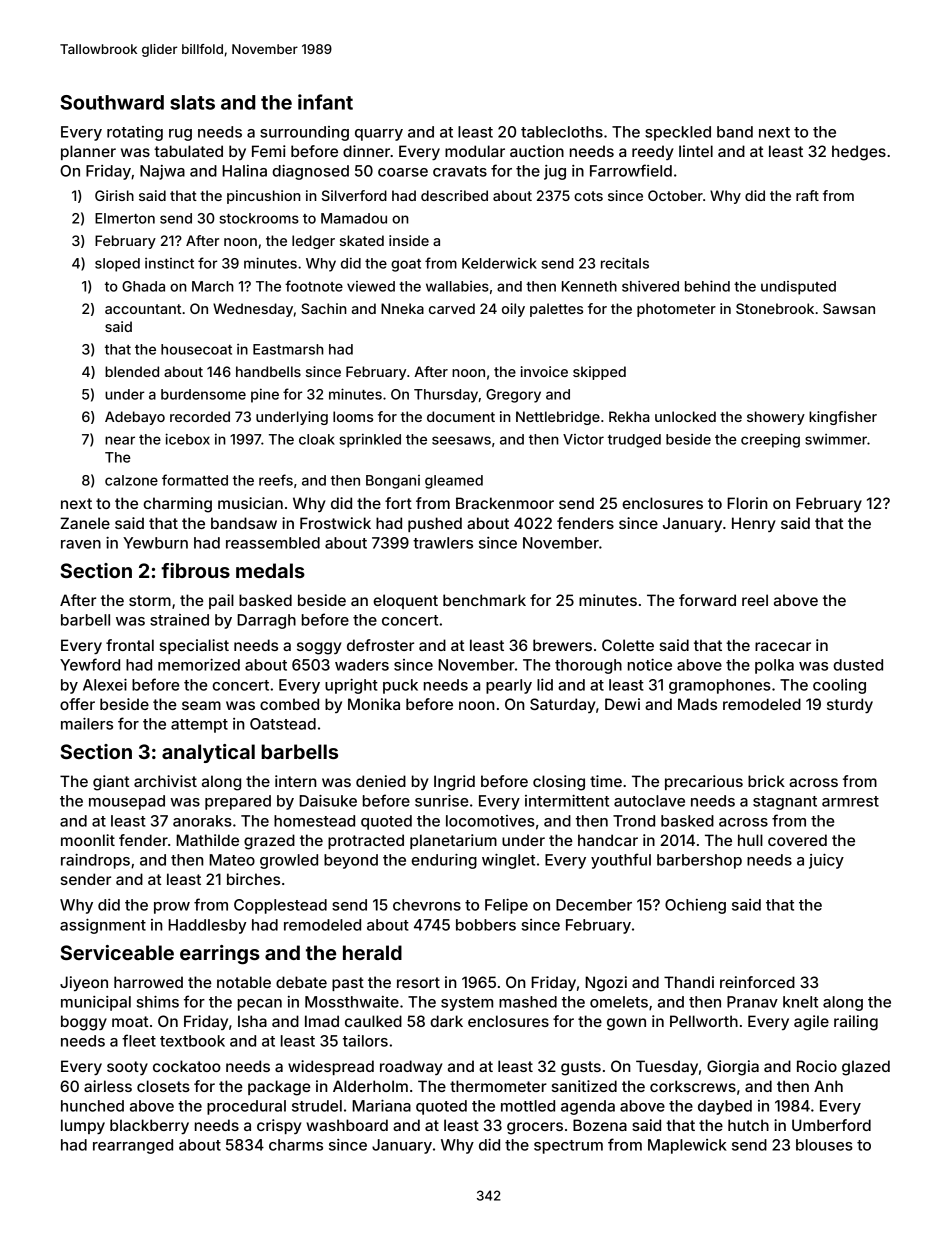 The width and height of the screenshot is (952, 1233). I want to click on hedges, so click(859, 153).
